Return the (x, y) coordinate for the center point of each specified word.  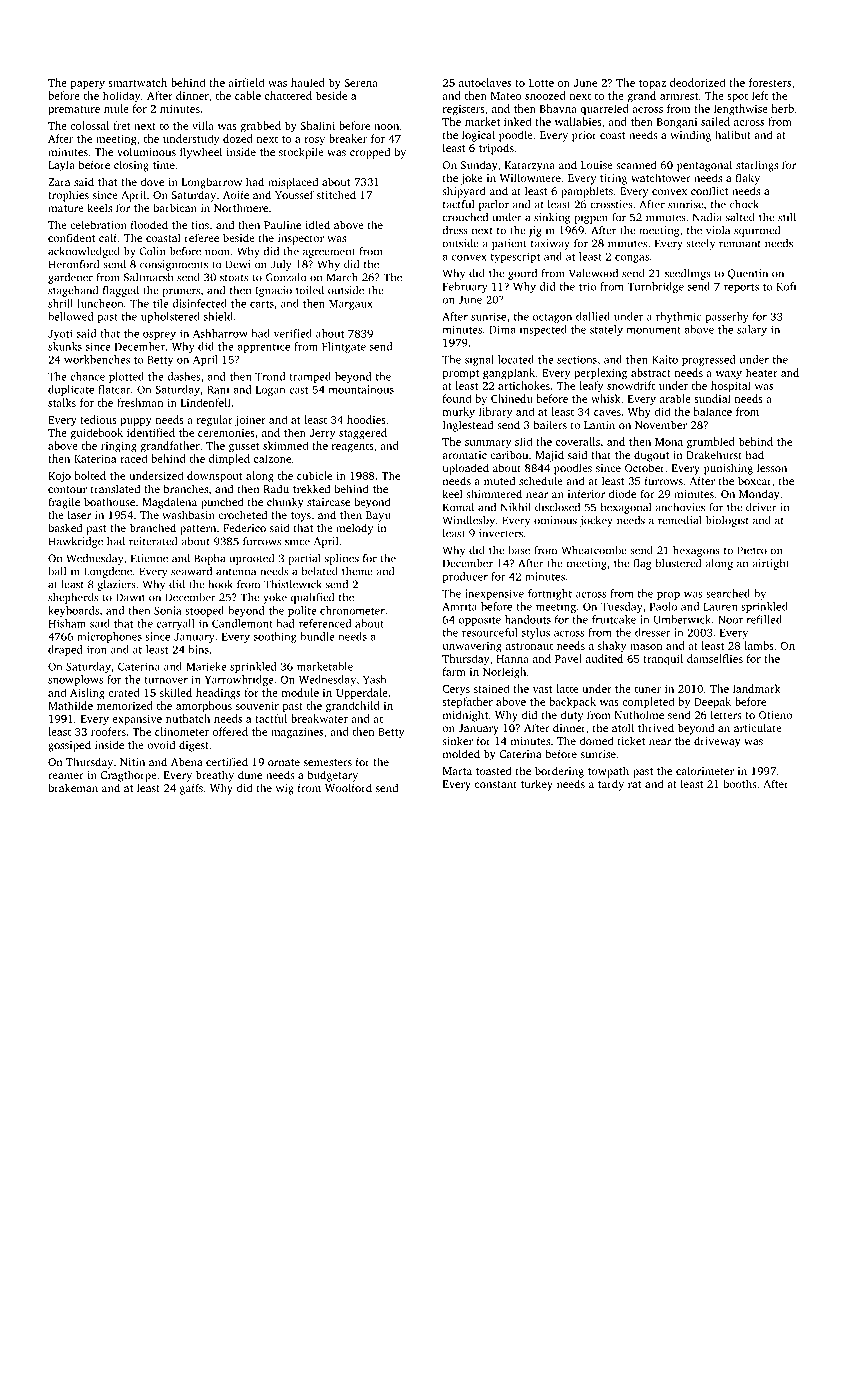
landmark (756, 688)
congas (632, 259)
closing (131, 166)
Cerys (456, 690)
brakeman (73, 787)
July (281, 265)
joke (472, 179)
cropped (370, 153)
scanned (636, 164)
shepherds (73, 598)
